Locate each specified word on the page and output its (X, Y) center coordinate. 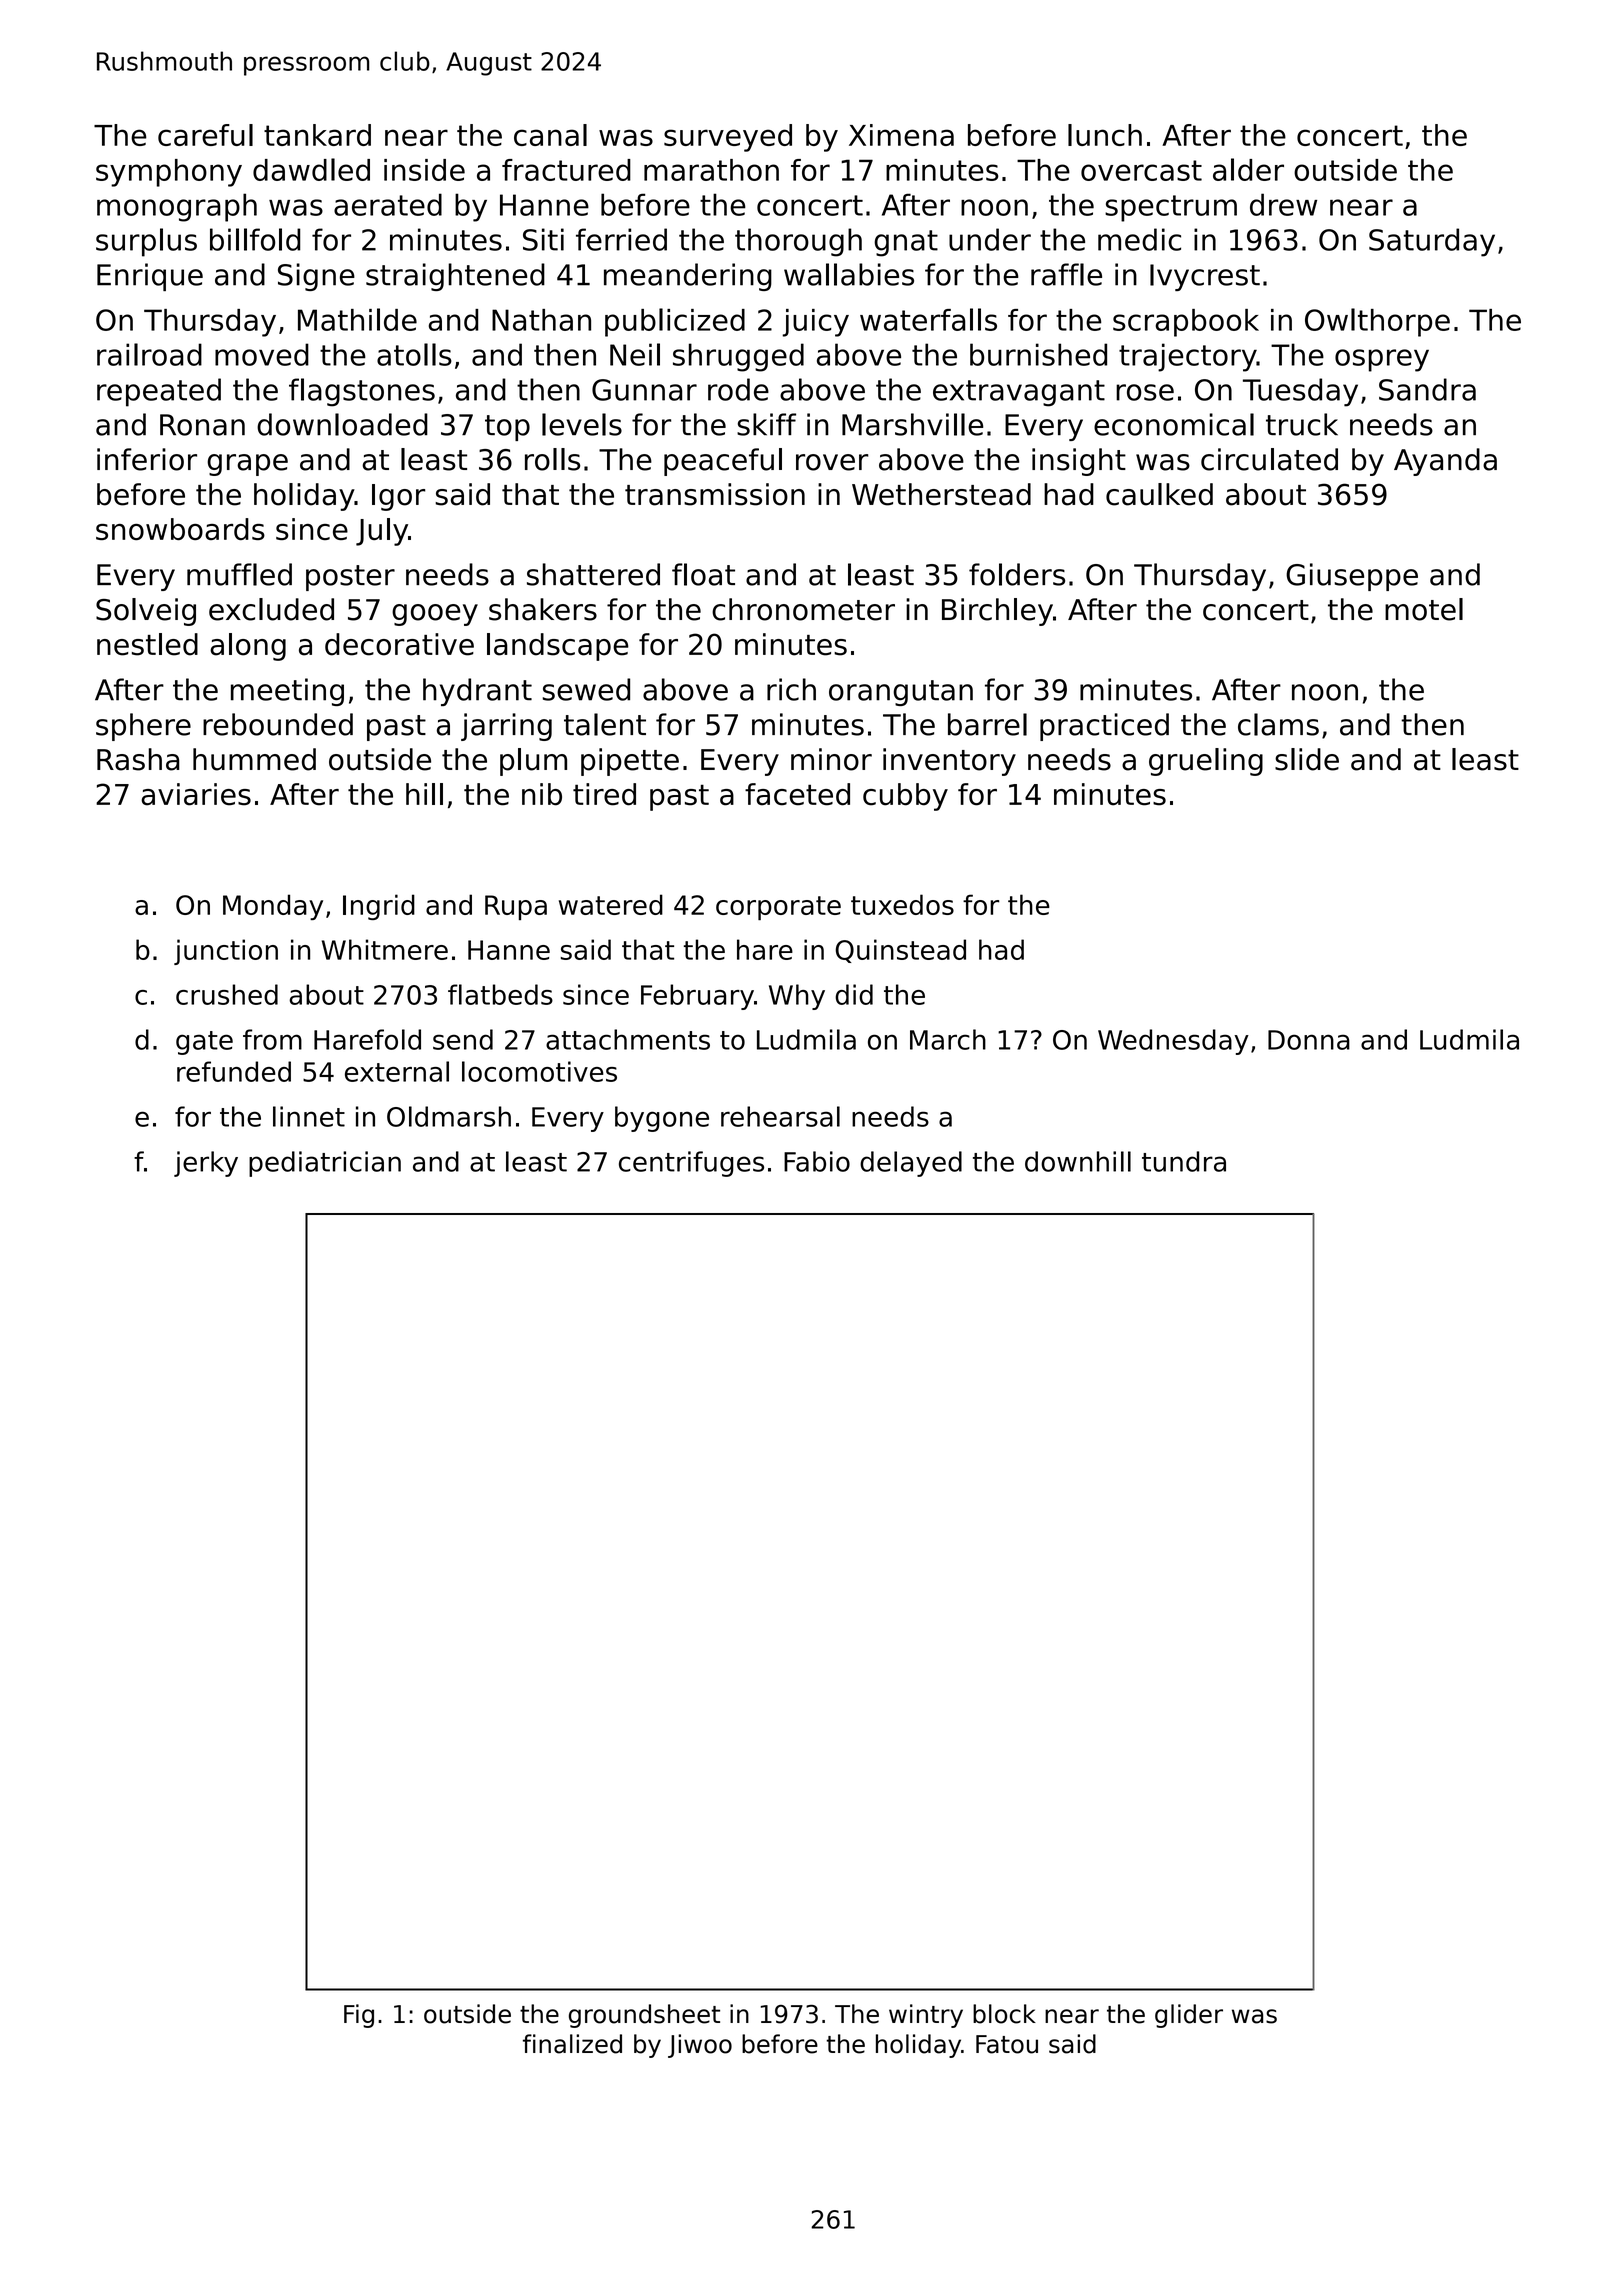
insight (1079, 462)
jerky (206, 1164)
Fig (359, 2016)
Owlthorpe (1377, 322)
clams (1278, 724)
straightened (455, 277)
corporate (778, 908)
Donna (1309, 1040)
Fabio (817, 1161)
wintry (926, 2016)
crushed (227, 994)
